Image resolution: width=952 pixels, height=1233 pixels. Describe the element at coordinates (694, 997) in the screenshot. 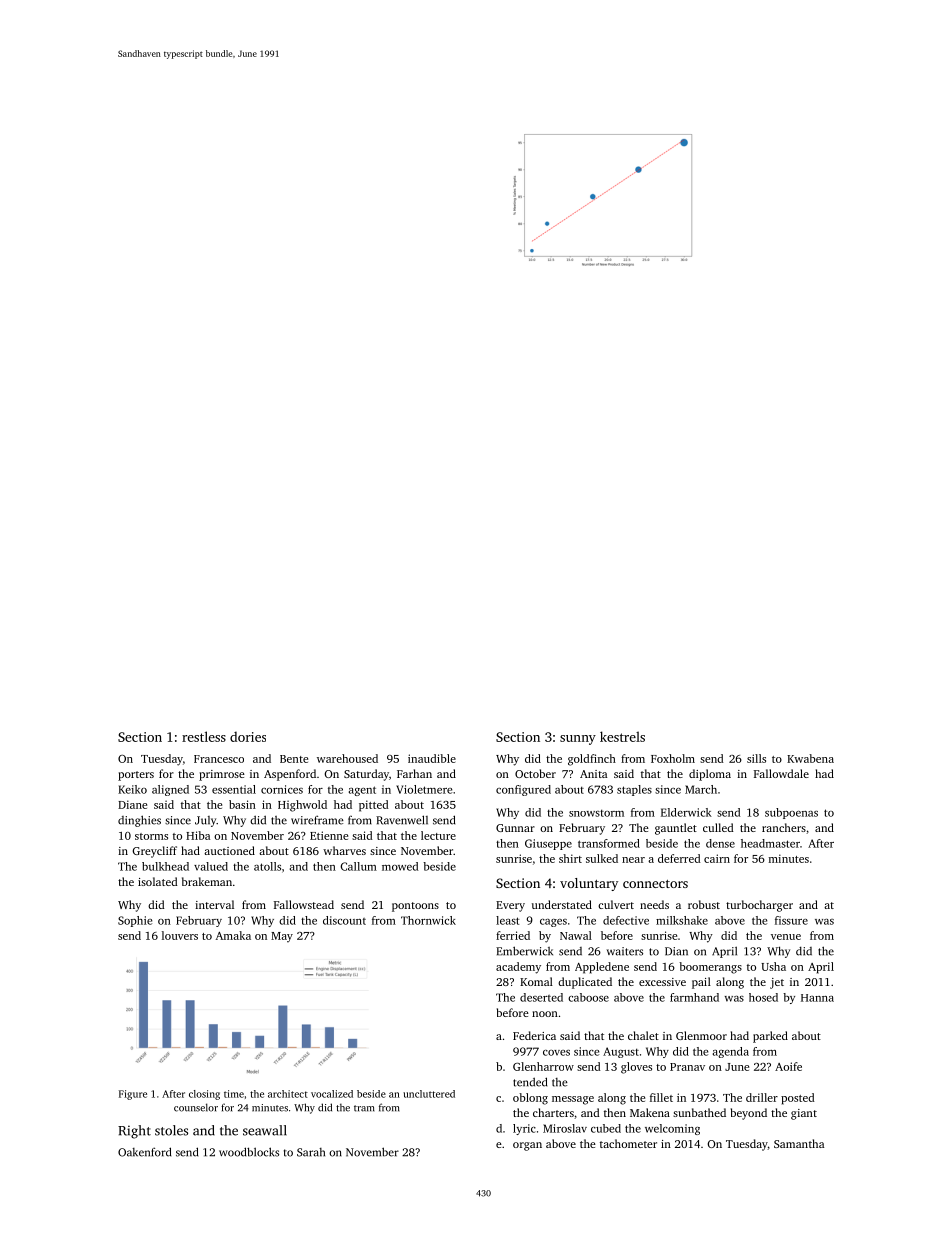

I see `farmhand` at that location.
